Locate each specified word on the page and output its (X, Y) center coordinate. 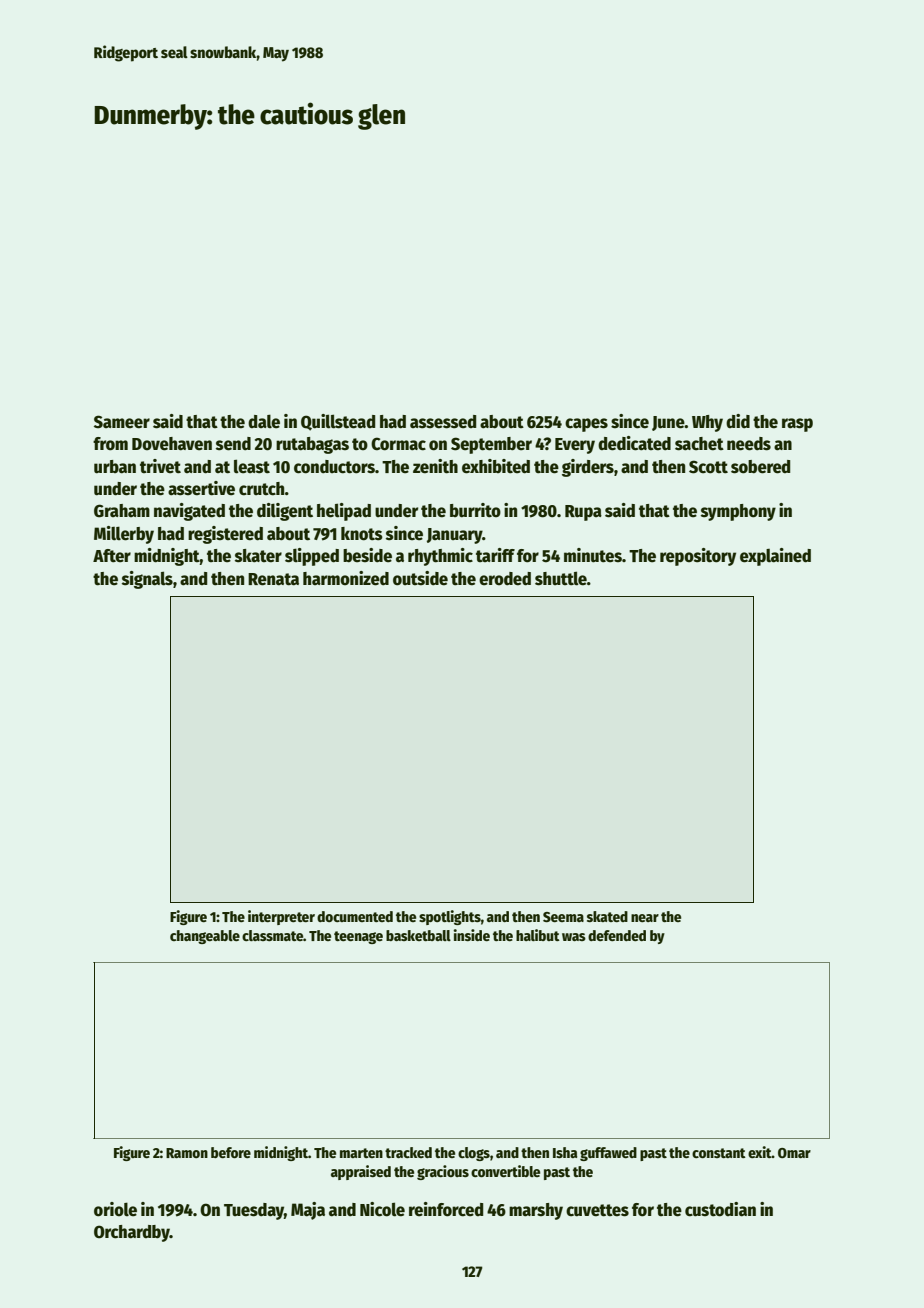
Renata (273, 579)
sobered (760, 467)
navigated (189, 512)
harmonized (346, 578)
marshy (536, 1211)
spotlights (450, 917)
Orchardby (132, 1233)
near (645, 918)
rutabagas (312, 445)
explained (775, 557)
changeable (205, 937)
